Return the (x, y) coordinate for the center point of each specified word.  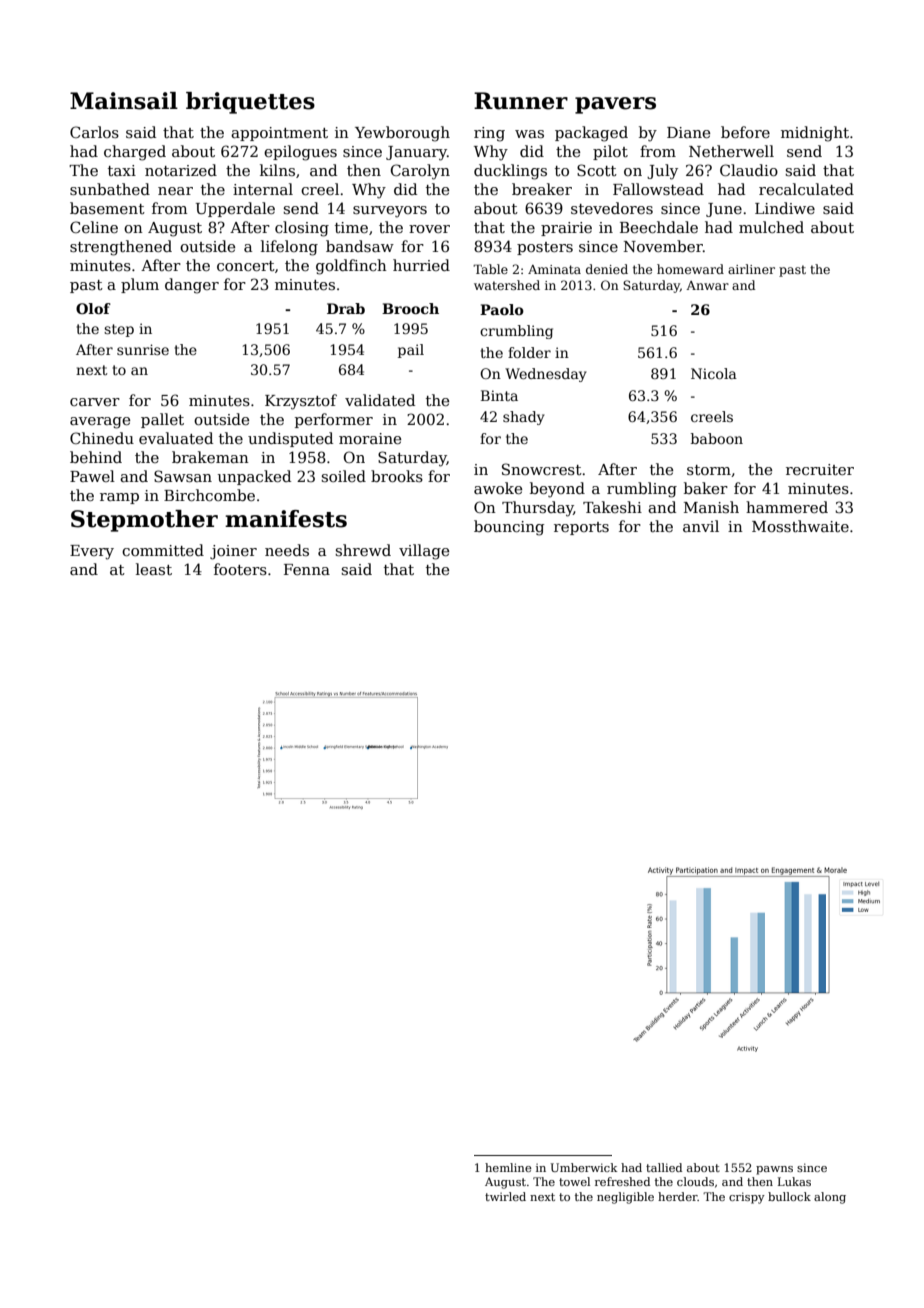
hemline (508, 1167)
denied (607, 269)
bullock (789, 1196)
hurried (421, 265)
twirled (505, 1196)
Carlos (94, 132)
